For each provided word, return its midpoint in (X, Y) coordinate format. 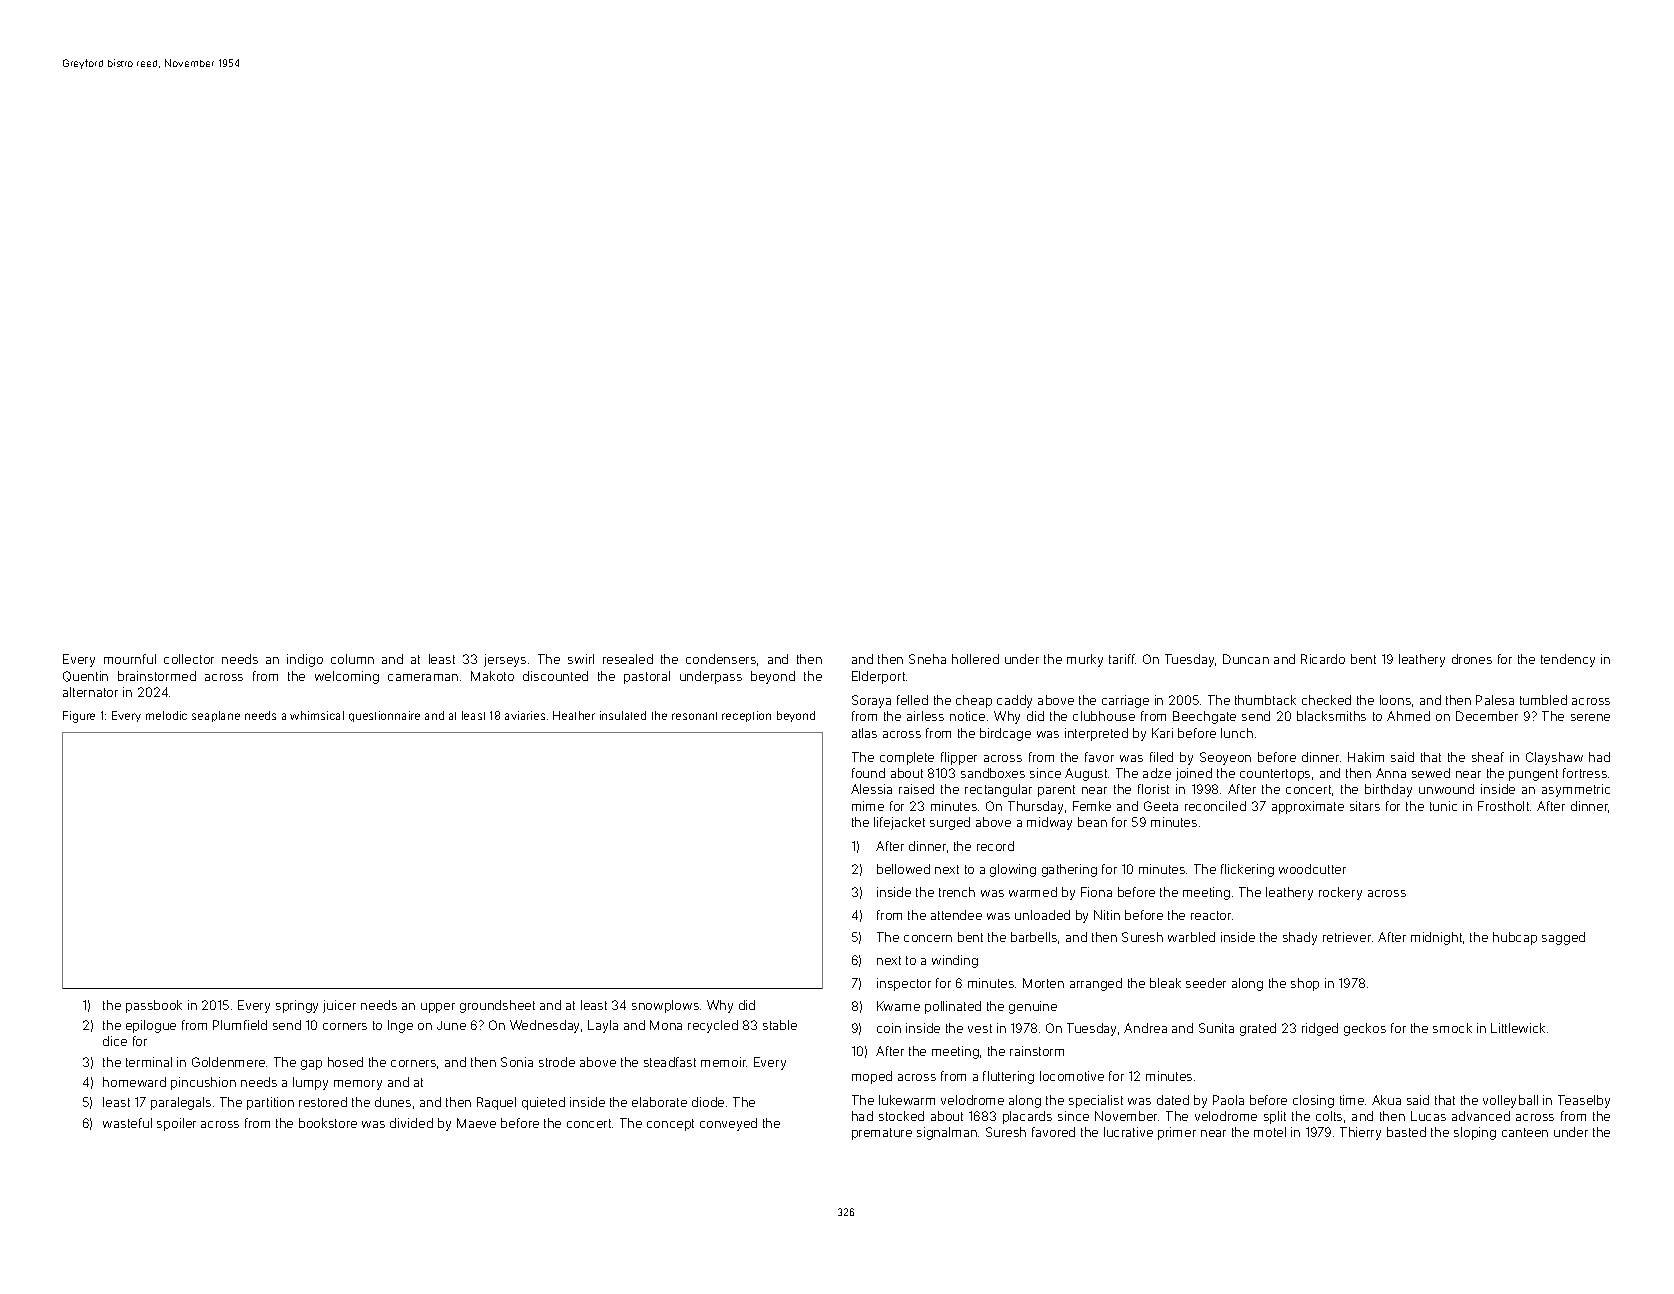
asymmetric (1576, 790)
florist (1153, 789)
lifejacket (899, 823)
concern (928, 938)
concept (670, 1125)
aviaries (525, 715)
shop (1305, 984)
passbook (154, 1006)
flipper (959, 758)
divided (411, 1123)
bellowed (903, 869)
